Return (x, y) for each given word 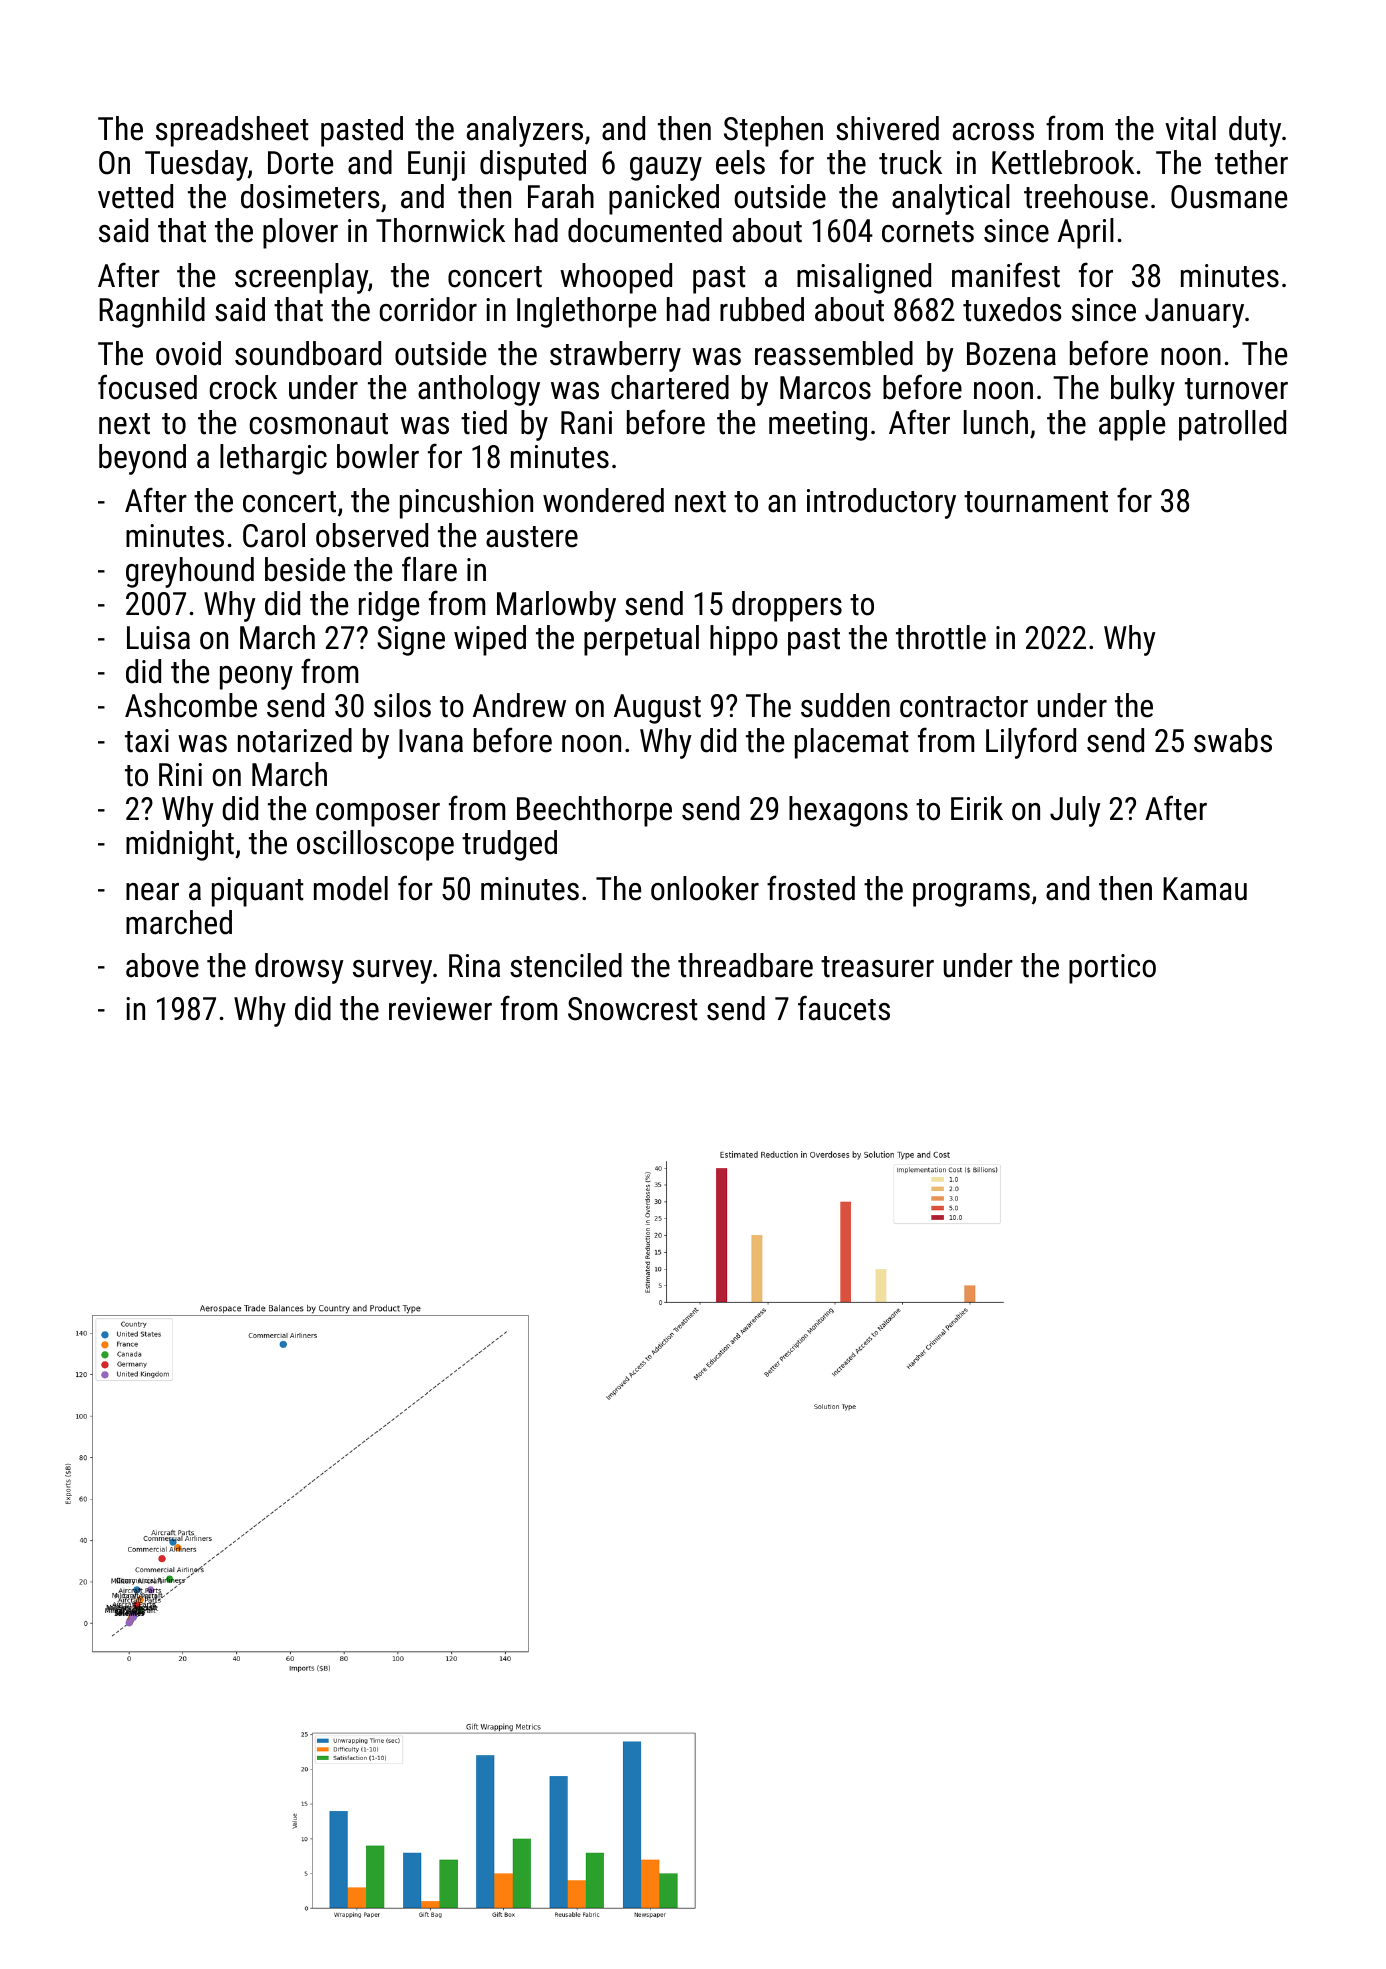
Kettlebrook (1063, 162)
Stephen (773, 131)
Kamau (1205, 889)
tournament (1036, 502)
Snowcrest (632, 1009)
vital (1190, 128)
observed (372, 535)
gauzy (666, 169)
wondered (603, 500)
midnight (180, 845)
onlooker (705, 888)
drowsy (299, 968)
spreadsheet (232, 131)
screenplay (301, 278)
